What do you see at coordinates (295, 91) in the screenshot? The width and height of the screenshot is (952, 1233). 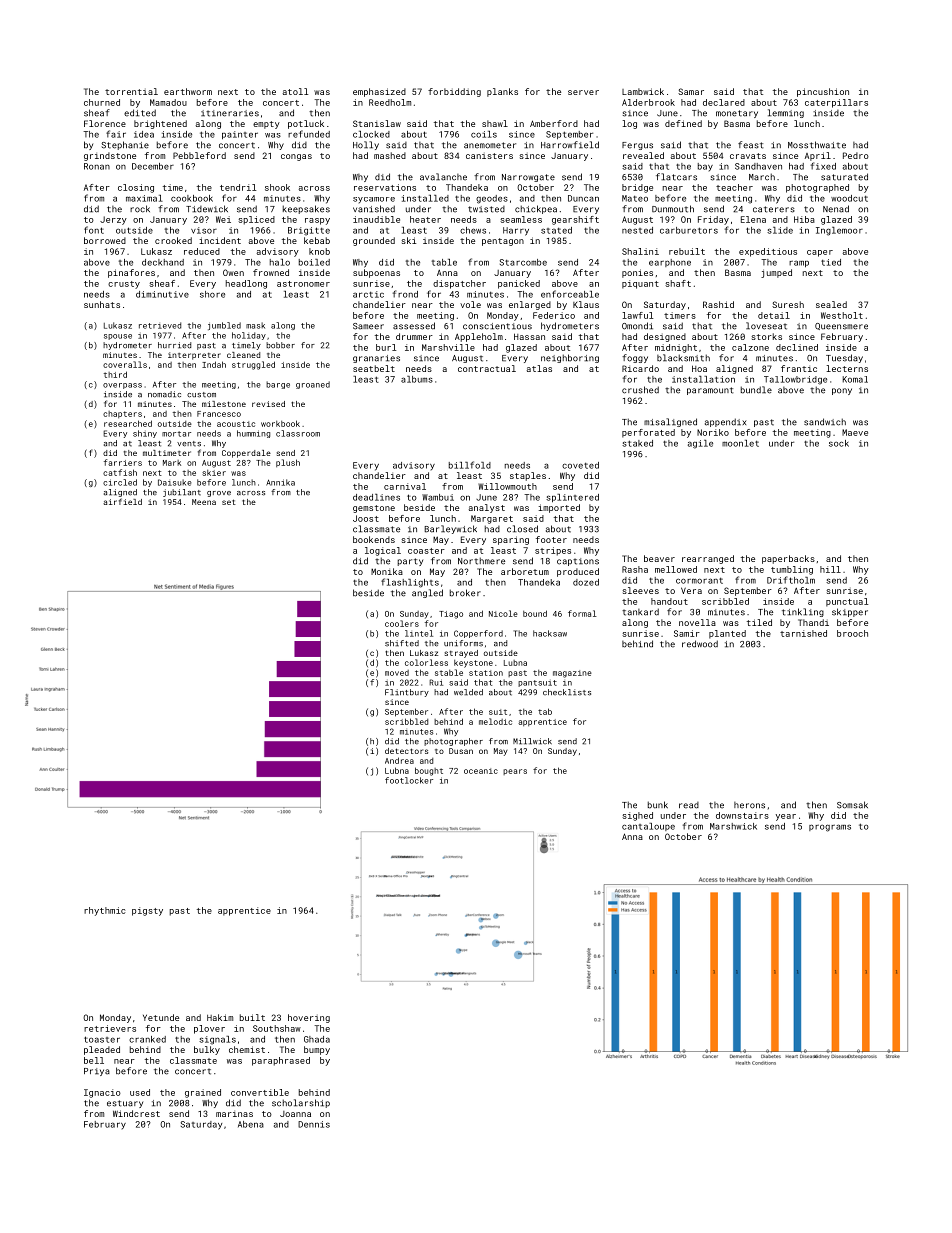 I see `atoll` at bounding box center [295, 91].
